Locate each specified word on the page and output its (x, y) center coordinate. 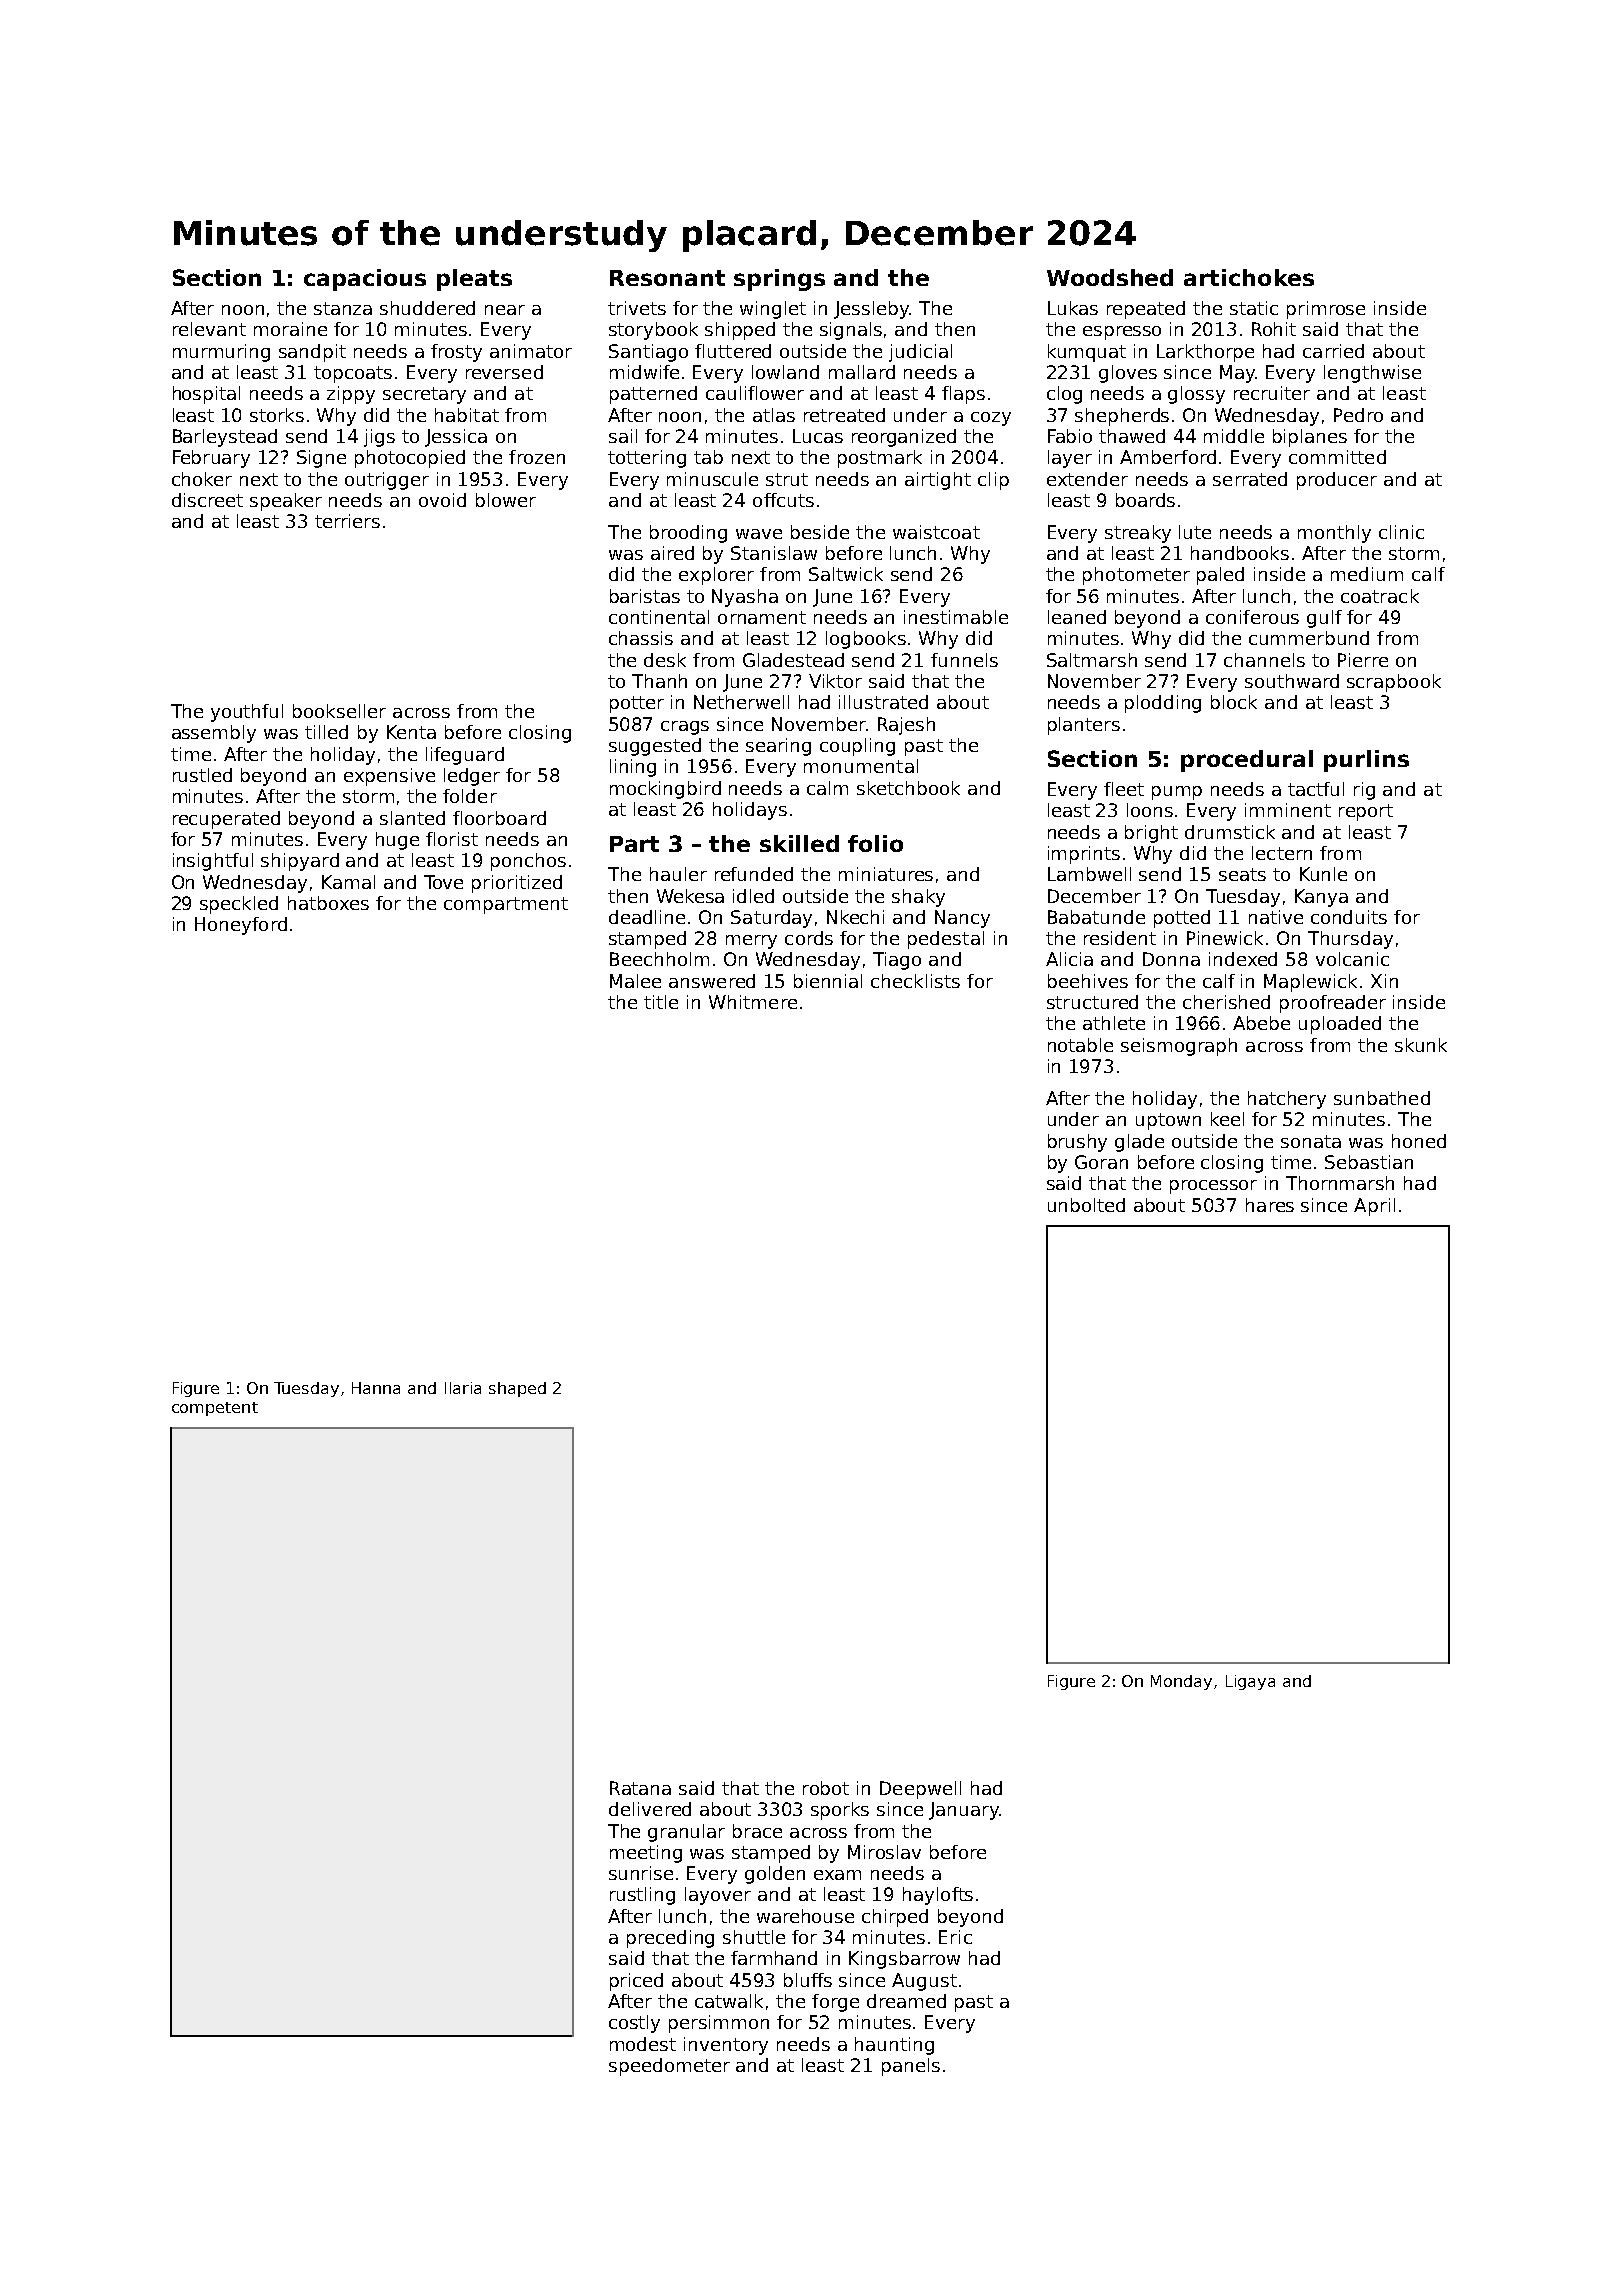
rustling (642, 1896)
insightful (213, 862)
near (505, 310)
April (1374, 1207)
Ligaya (1250, 1682)
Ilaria (463, 1388)
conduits (1349, 917)
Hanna (376, 1388)
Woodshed (1110, 277)
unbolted (1086, 1205)
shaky (918, 898)
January (964, 1811)
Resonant (667, 278)
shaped (517, 1389)
